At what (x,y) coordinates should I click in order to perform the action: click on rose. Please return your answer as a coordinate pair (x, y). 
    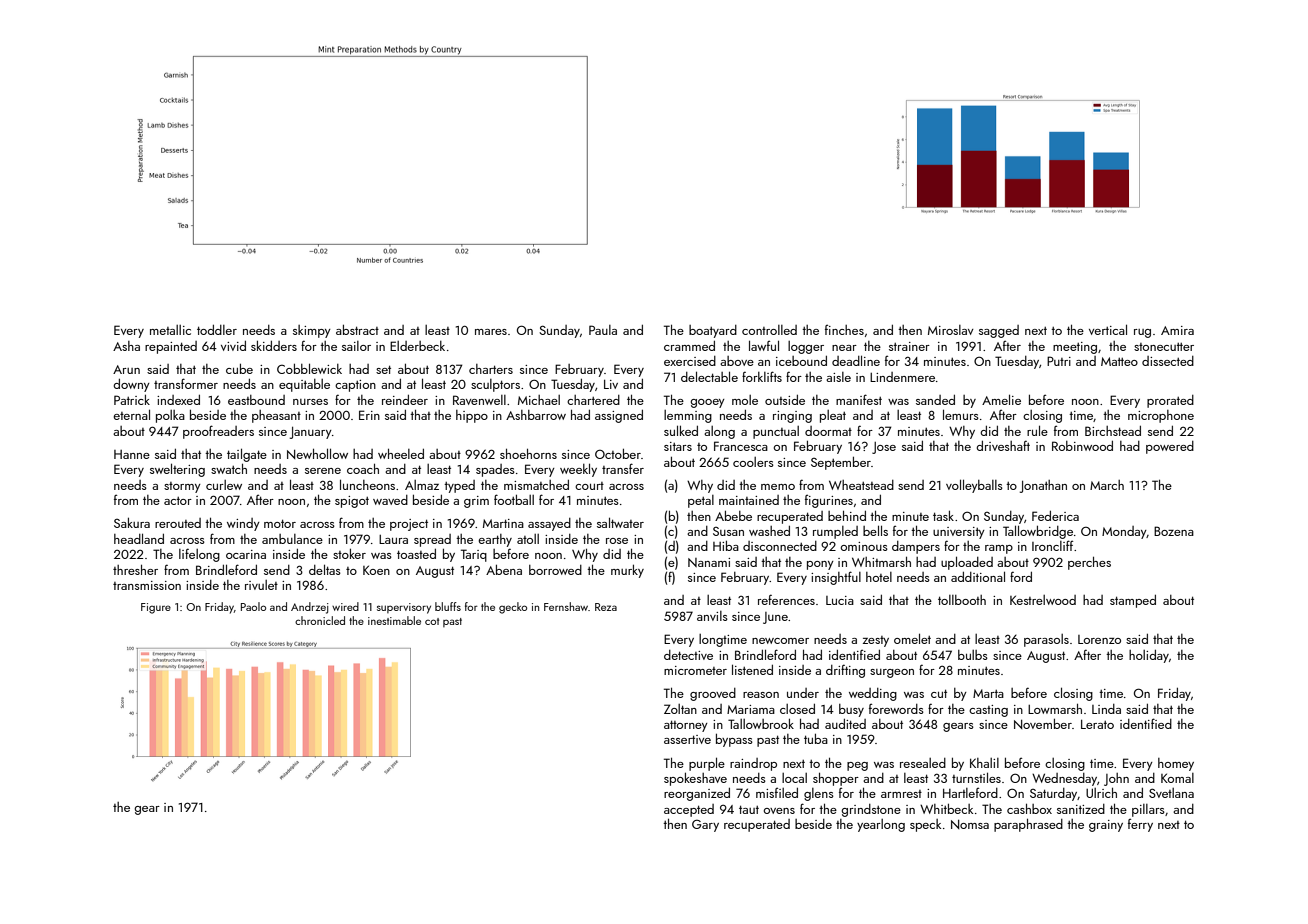
    Looking at the image, I should click on (617, 541).
